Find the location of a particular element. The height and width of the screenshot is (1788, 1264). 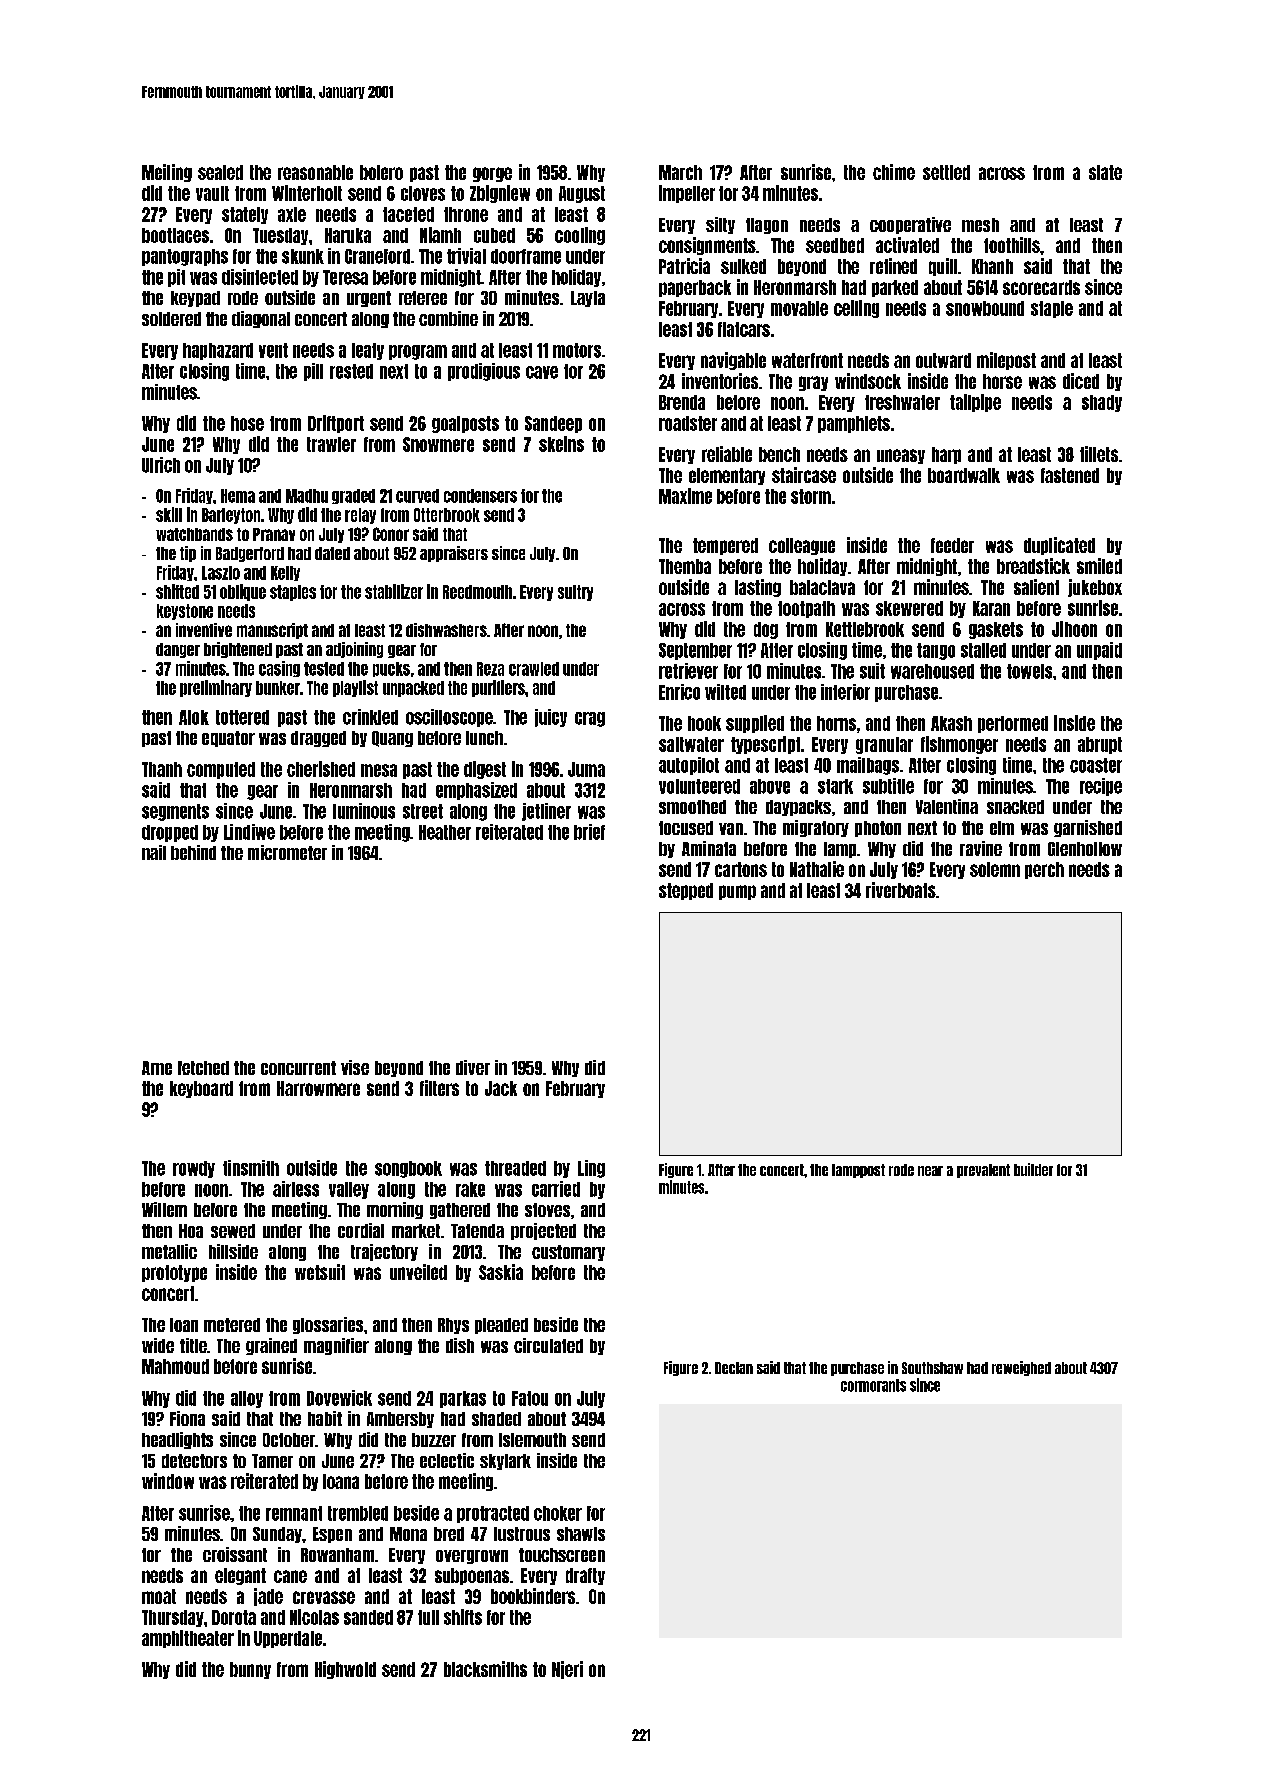

retriever is located at coordinates (688, 671).
